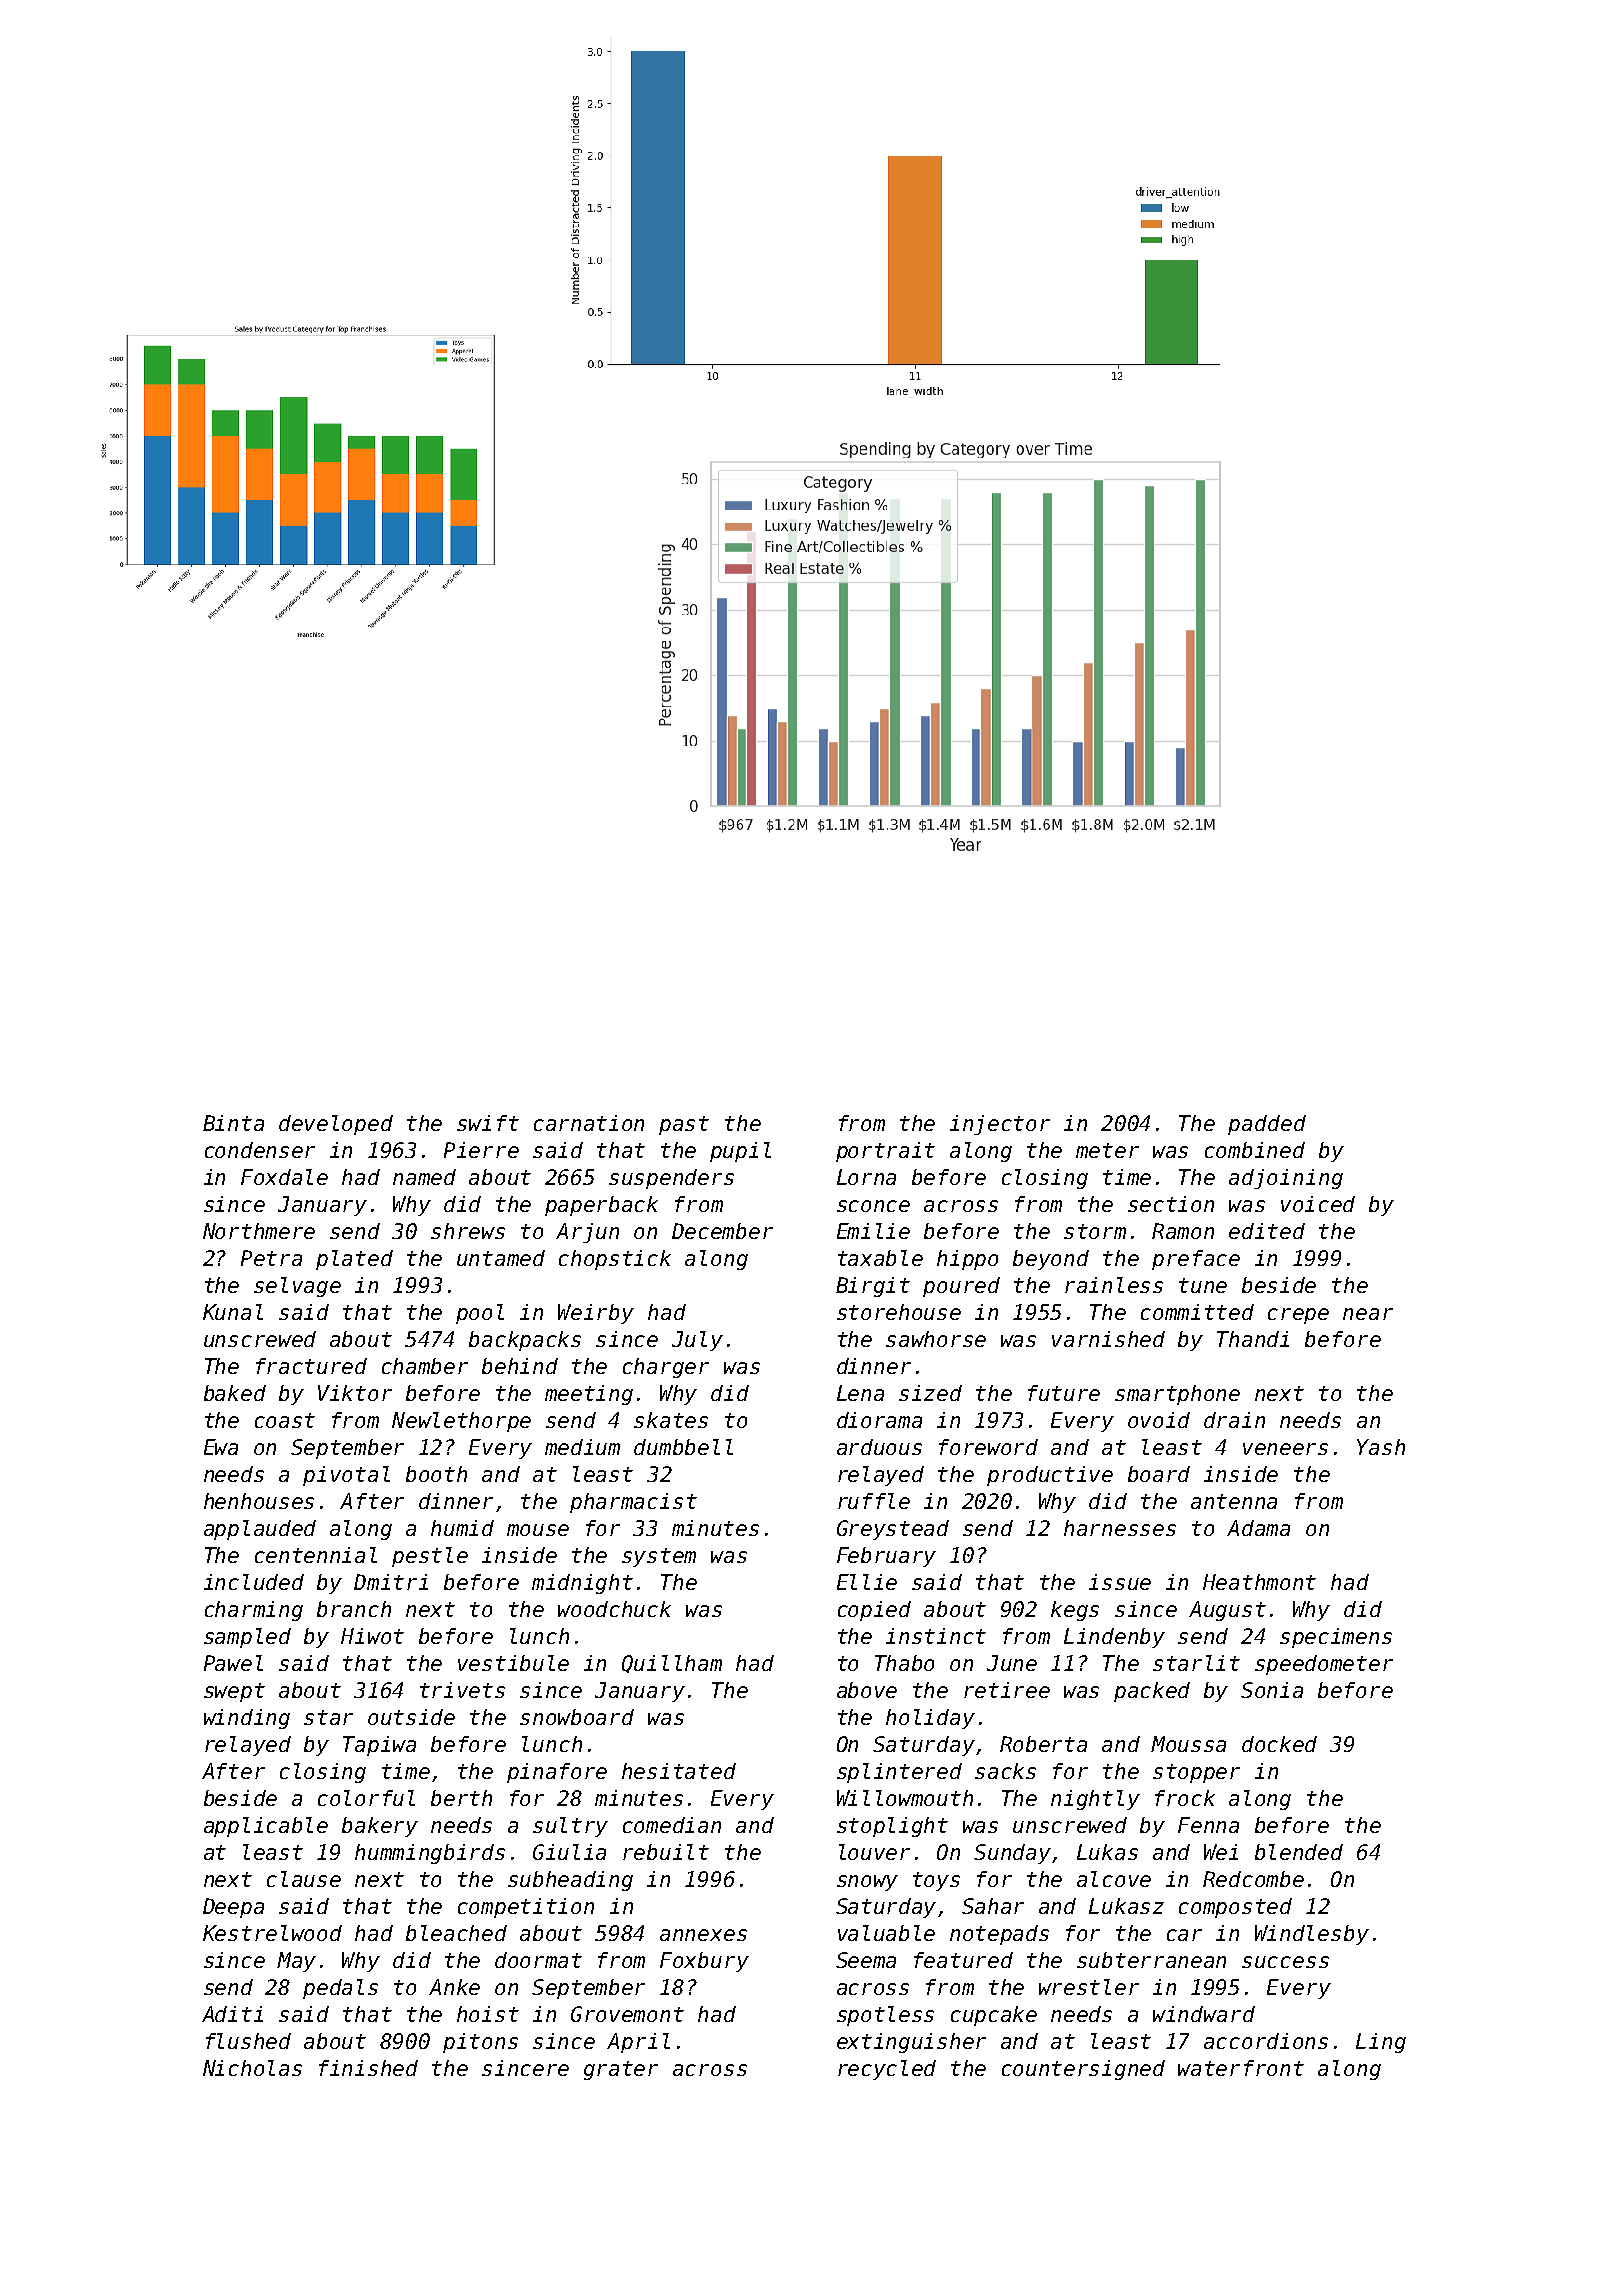 This page has height=2292, width=1620. What do you see at coordinates (874, 1611) in the page?
I see `copied` at bounding box center [874, 1611].
